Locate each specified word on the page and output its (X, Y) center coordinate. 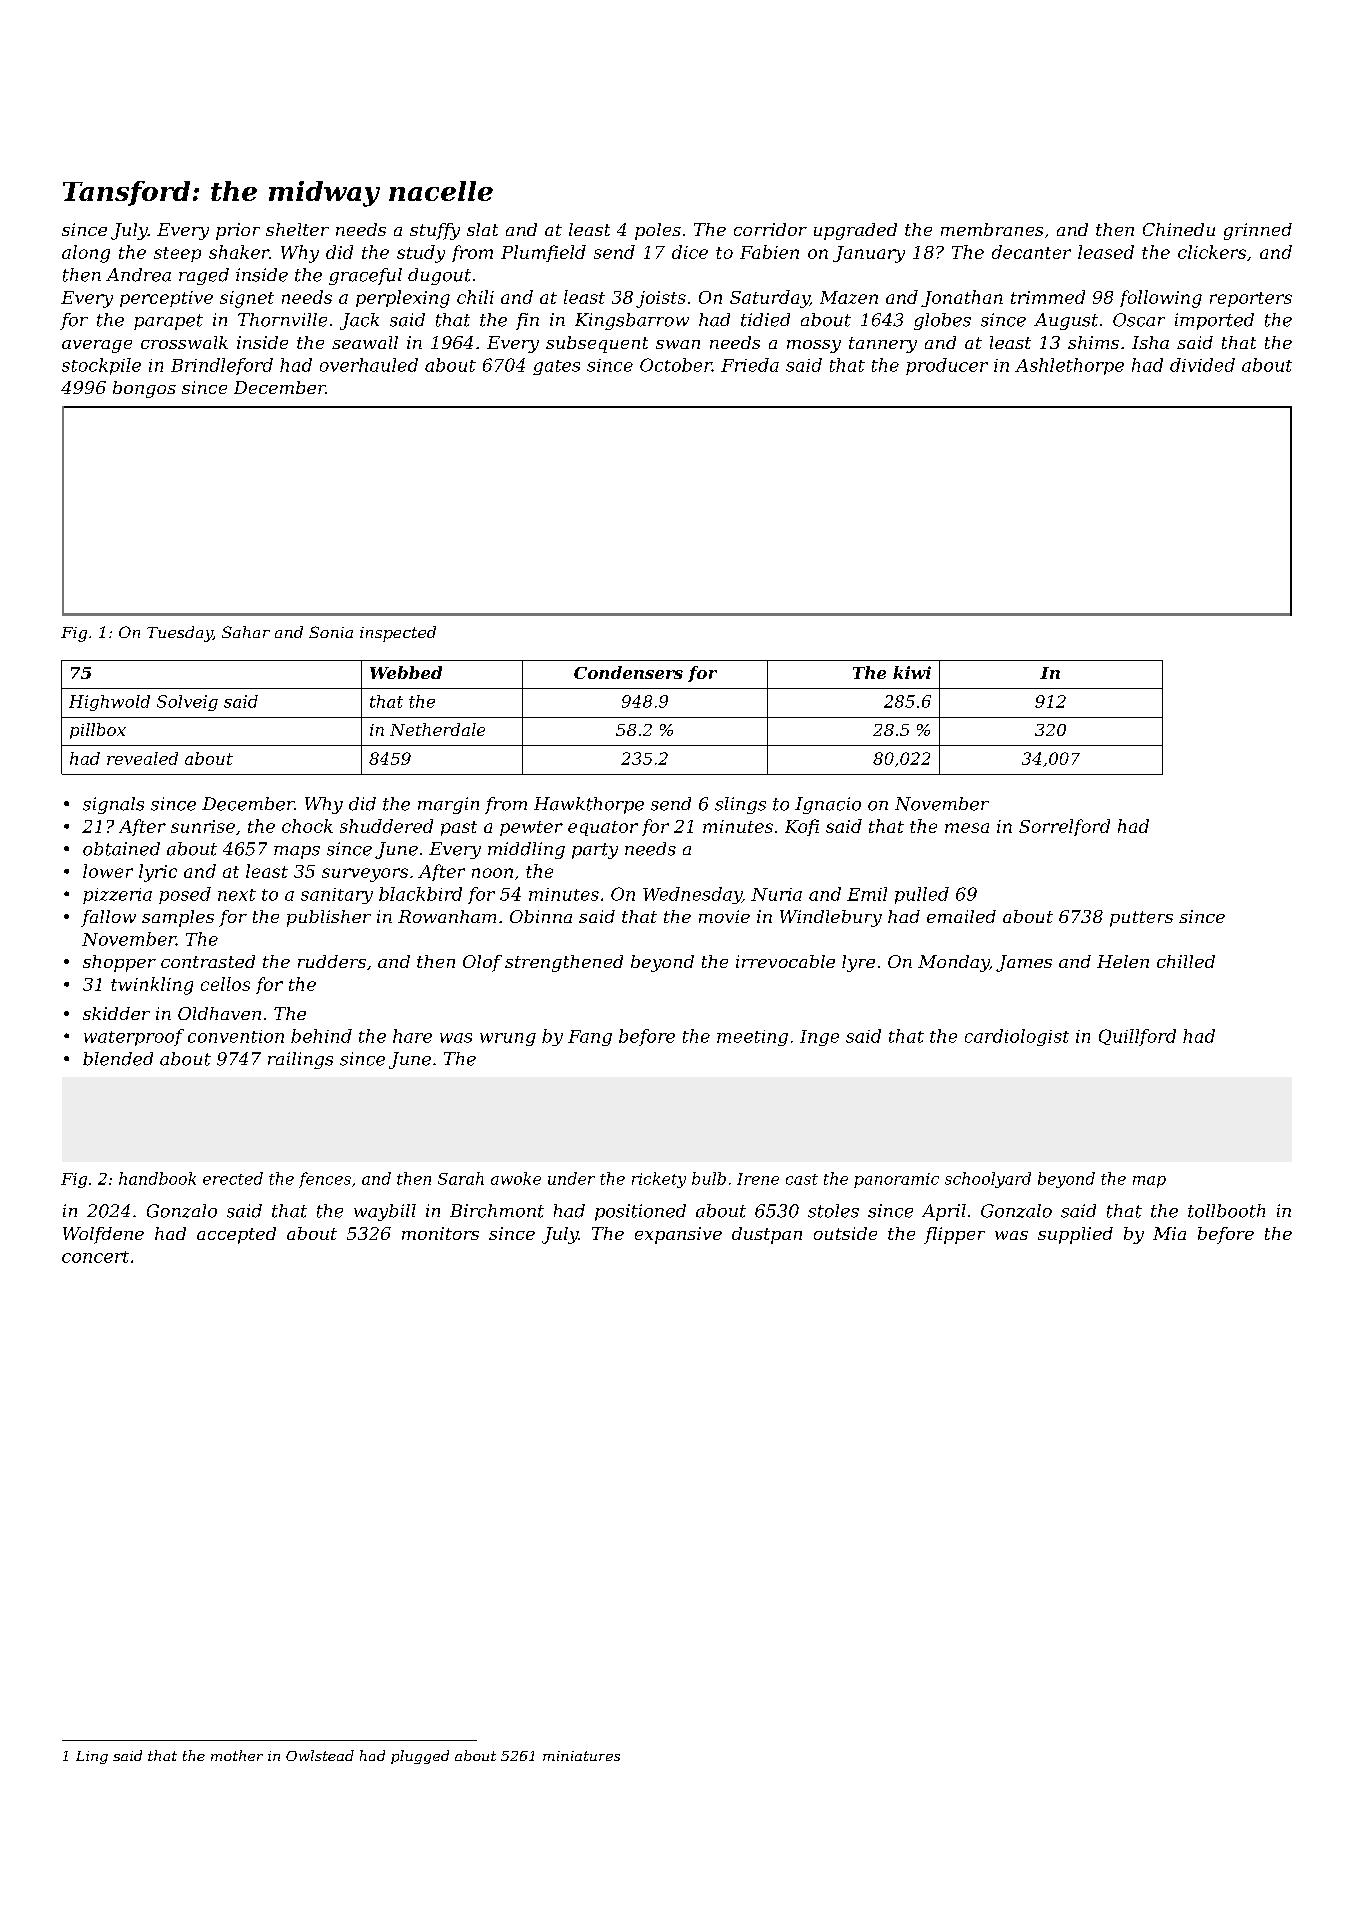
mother (237, 1755)
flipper (954, 1235)
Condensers (628, 672)
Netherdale (437, 729)
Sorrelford (1064, 827)
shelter (297, 229)
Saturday (770, 299)
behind (321, 1036)
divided (1202, 365)
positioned (640, 1212)
